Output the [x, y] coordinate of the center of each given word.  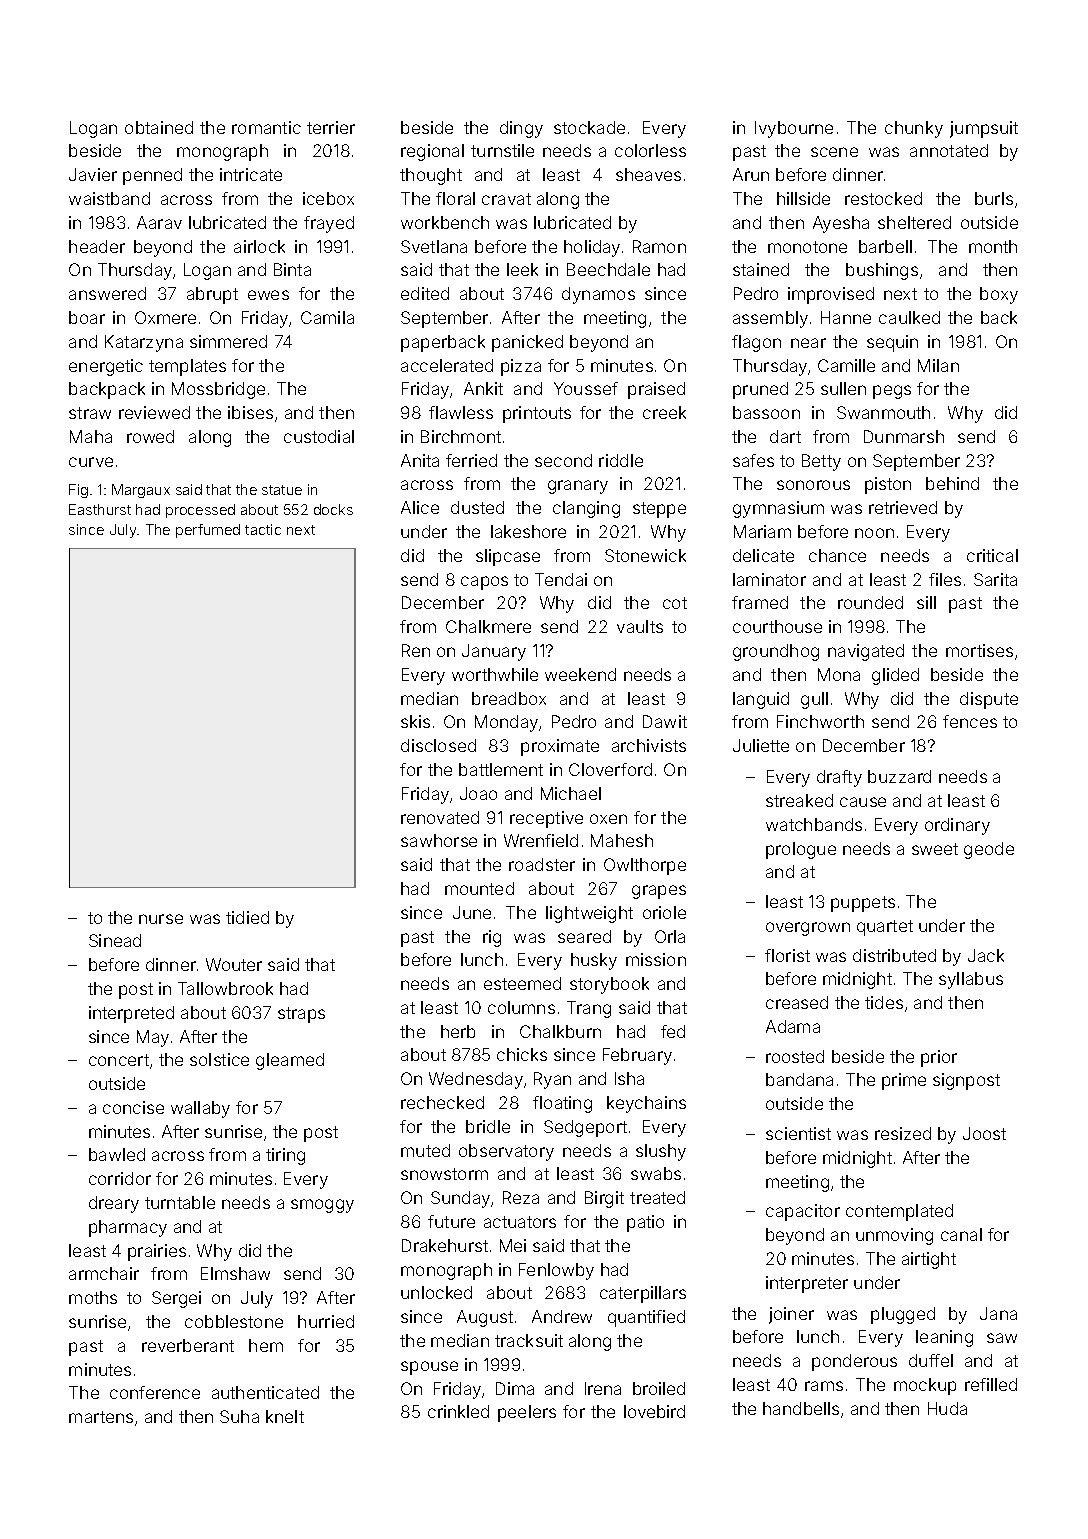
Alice [420, 507]
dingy [521, 129]
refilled [991, 1384]
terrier [331, 127]
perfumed [208, 531]
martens [101, 1417]
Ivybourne [794, 129]
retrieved [903, 507]
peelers [527, 1413]
